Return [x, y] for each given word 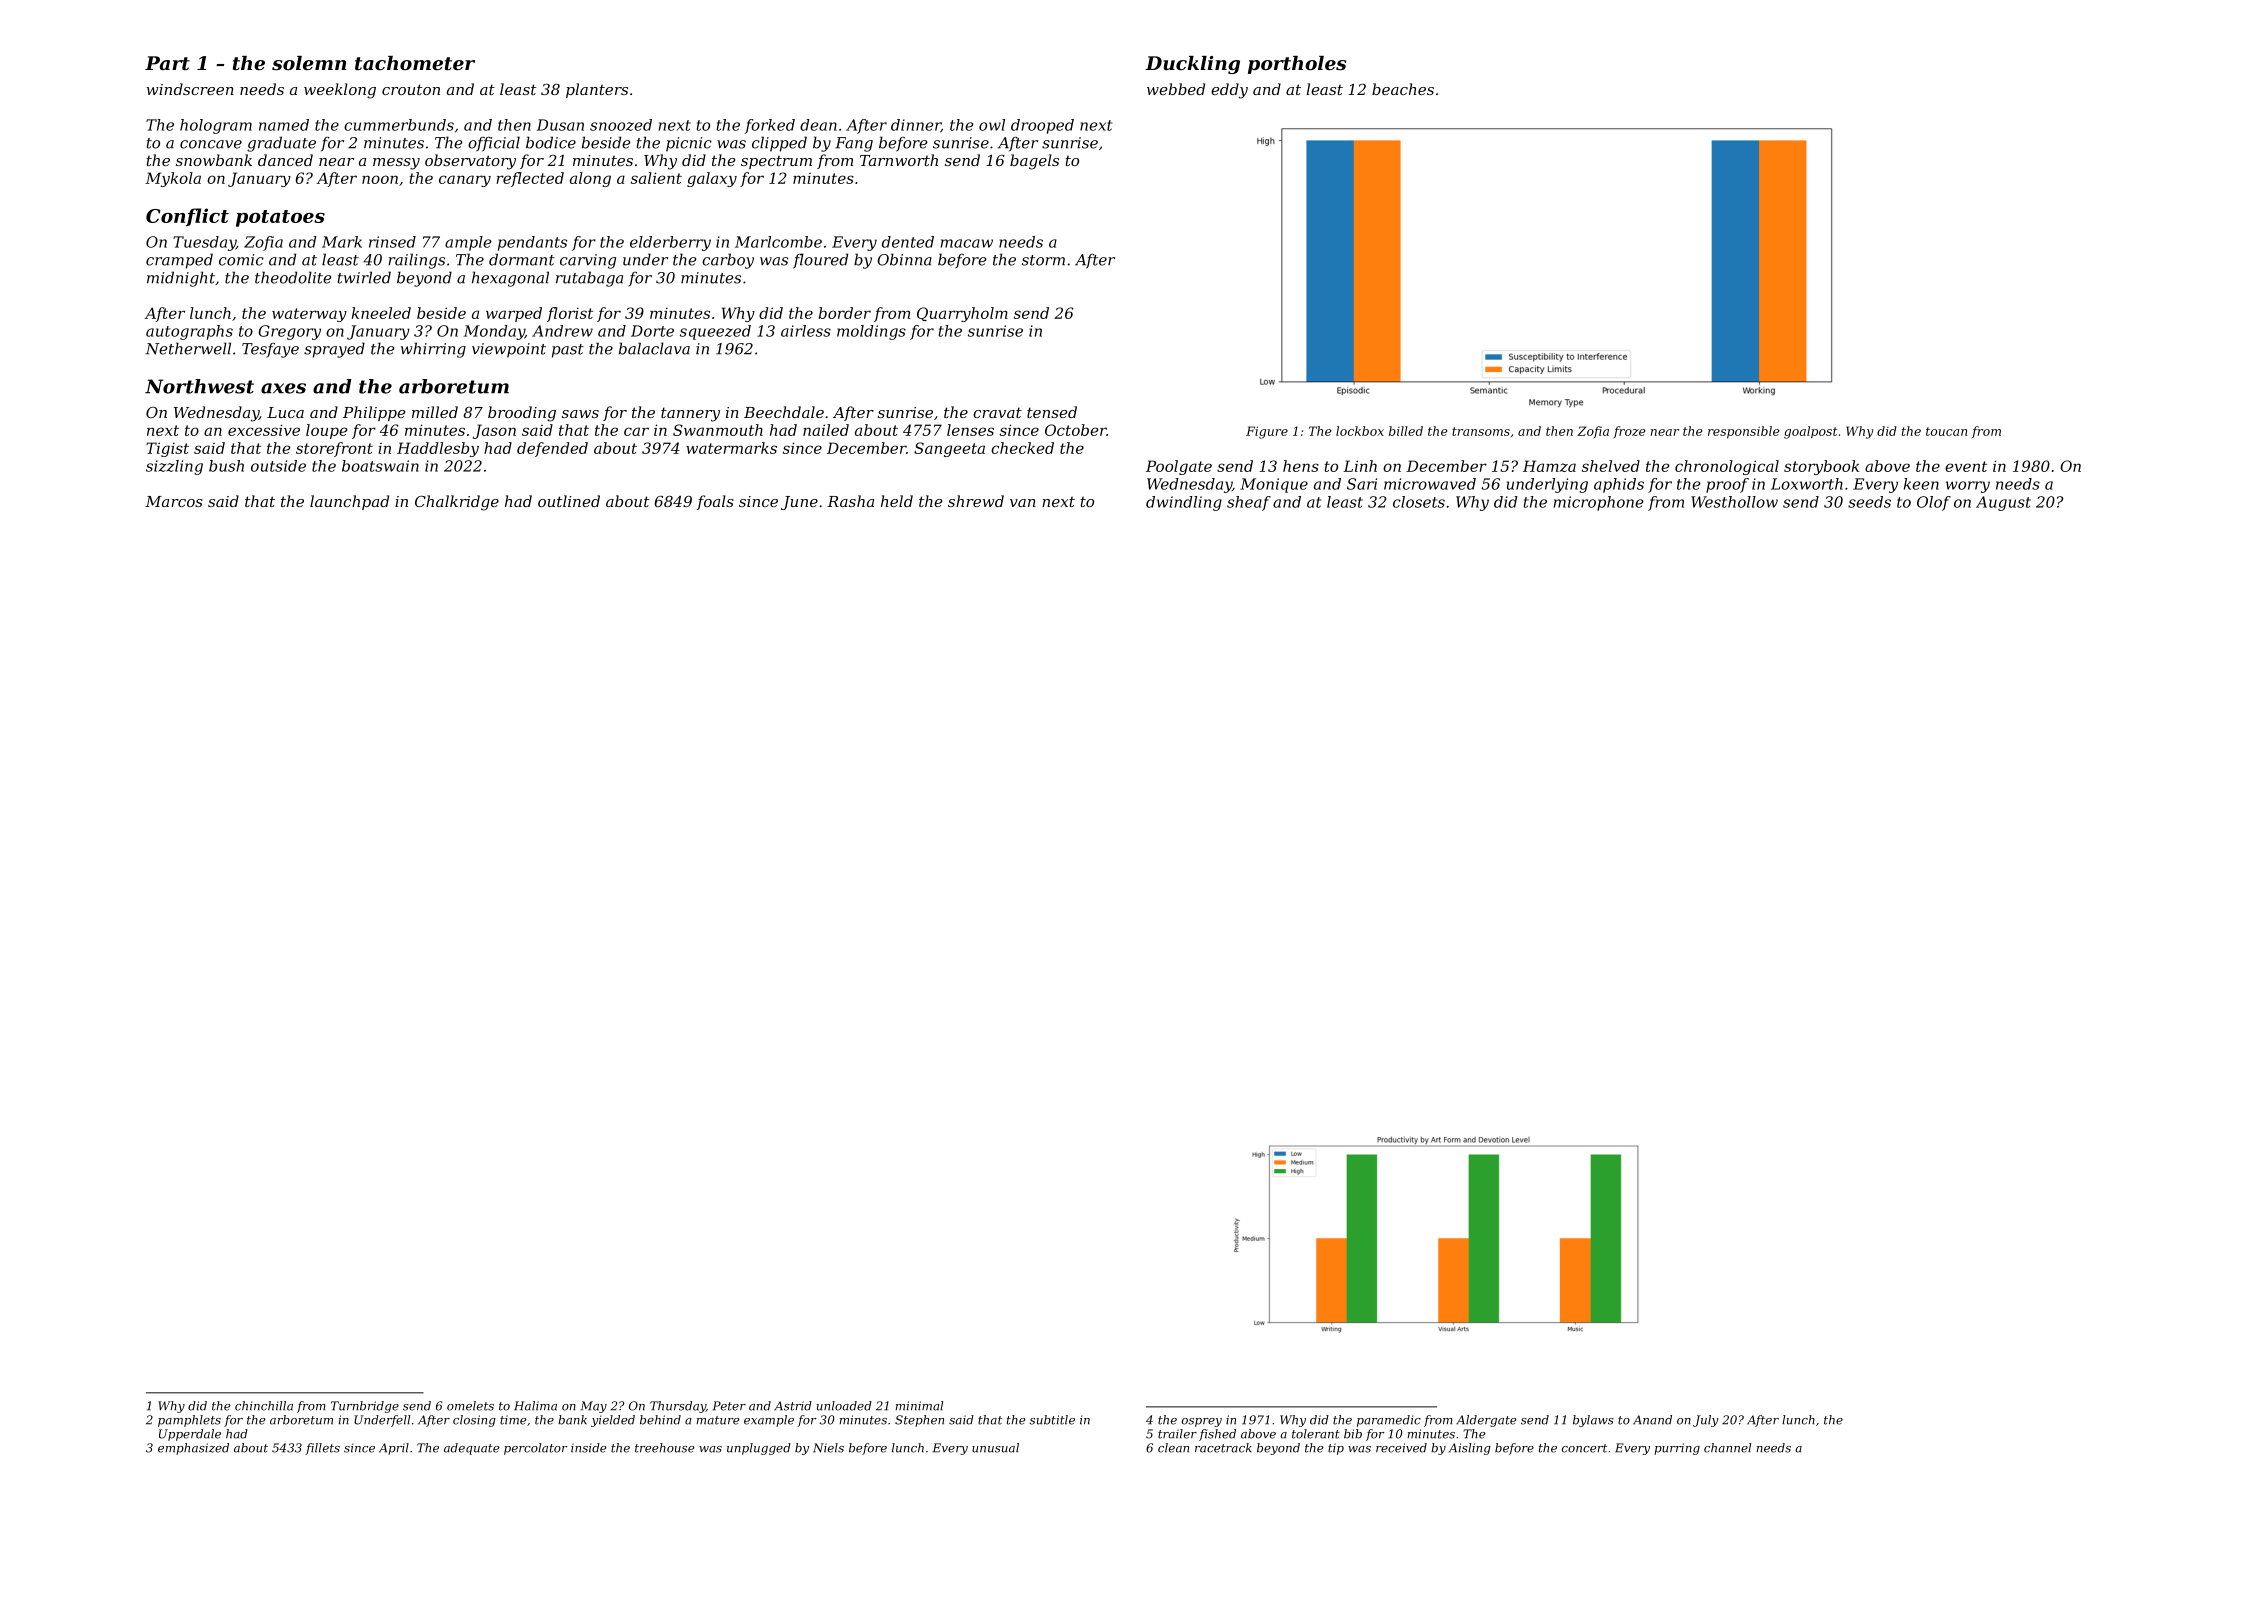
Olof [1934, 503]
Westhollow [1734, 502]
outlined [569, 501]
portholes [1297, 65]
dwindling [1184, 503]
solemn [309, 63]
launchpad [349, 502]
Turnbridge [365, 1407]
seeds [1869, 502]
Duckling [1192, 65]
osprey [1202, 1422]
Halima [535, 1406]
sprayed [334, 350]
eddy [1229, 91]
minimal [919, 1406]
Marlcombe [778, 242]
